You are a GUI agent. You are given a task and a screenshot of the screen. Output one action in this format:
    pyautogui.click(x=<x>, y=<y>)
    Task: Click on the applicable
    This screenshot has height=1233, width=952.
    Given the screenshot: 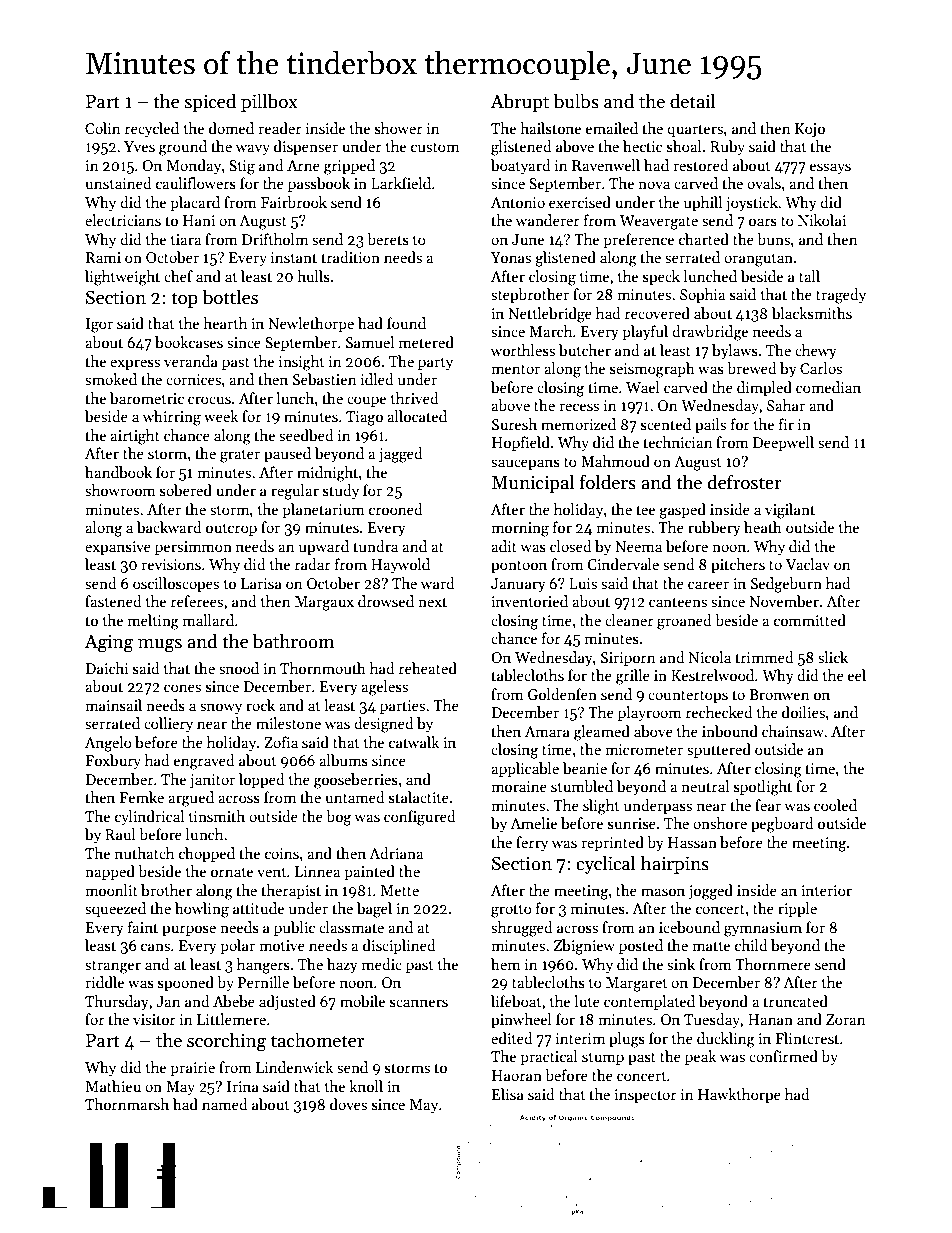 What is the action you would take?
    pyautogui.click(x=525, y=769)
